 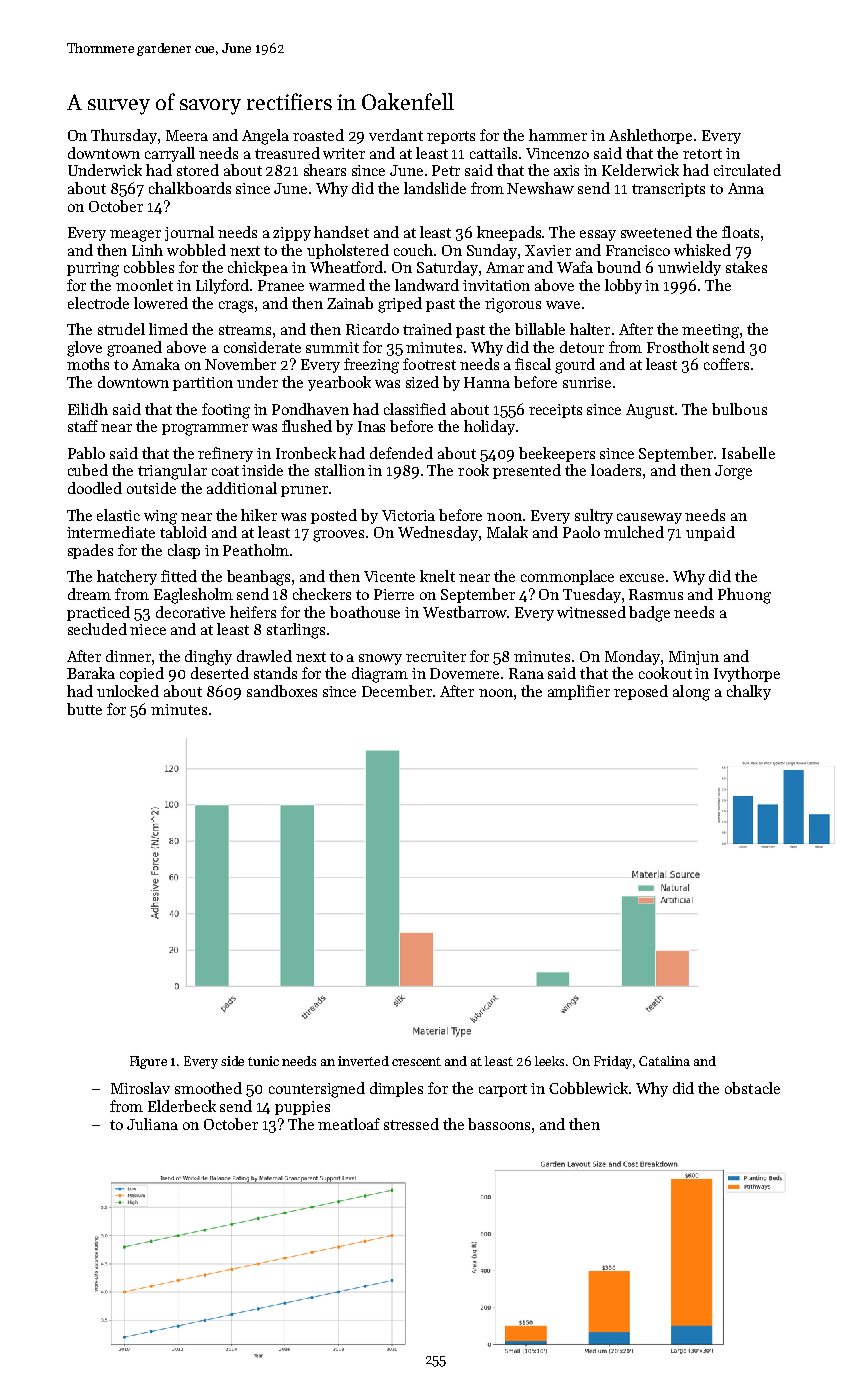 I want to click on Ashlethorpe, so click(x=650, y=136).
